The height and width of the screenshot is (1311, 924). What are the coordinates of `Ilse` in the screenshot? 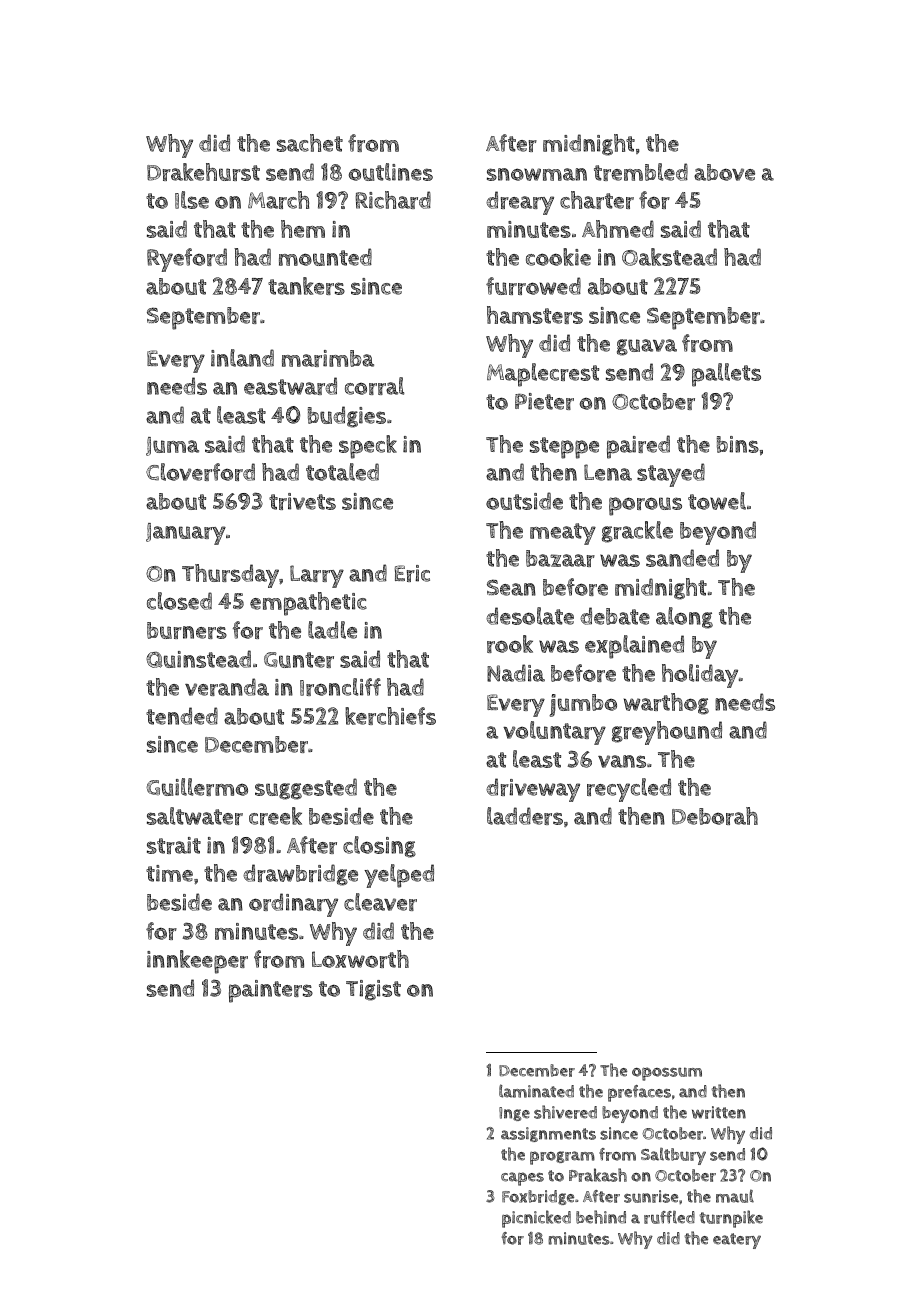 It's located at (192, 200).
